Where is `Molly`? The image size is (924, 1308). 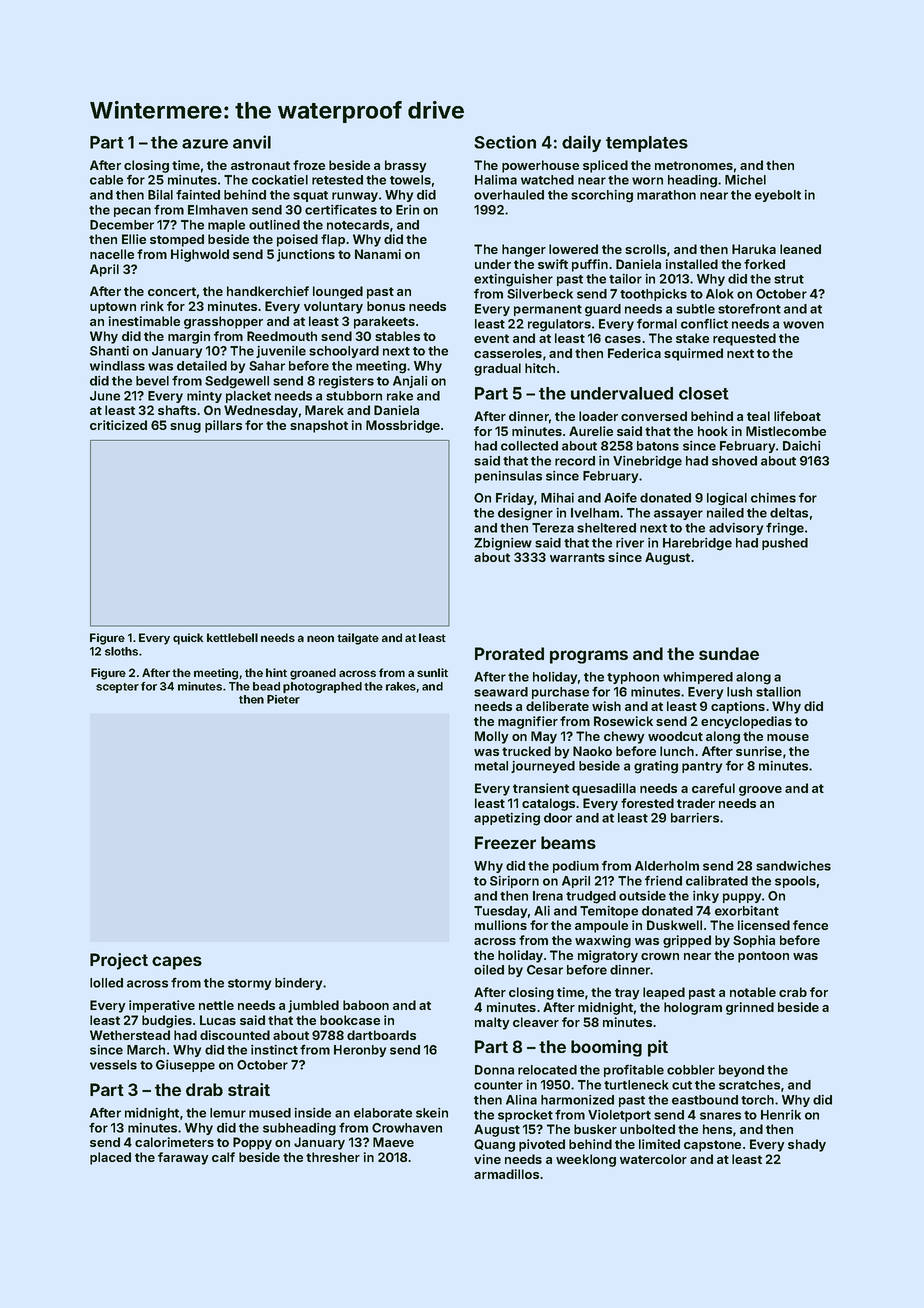
Molly is located at coordinates (491, 737).
